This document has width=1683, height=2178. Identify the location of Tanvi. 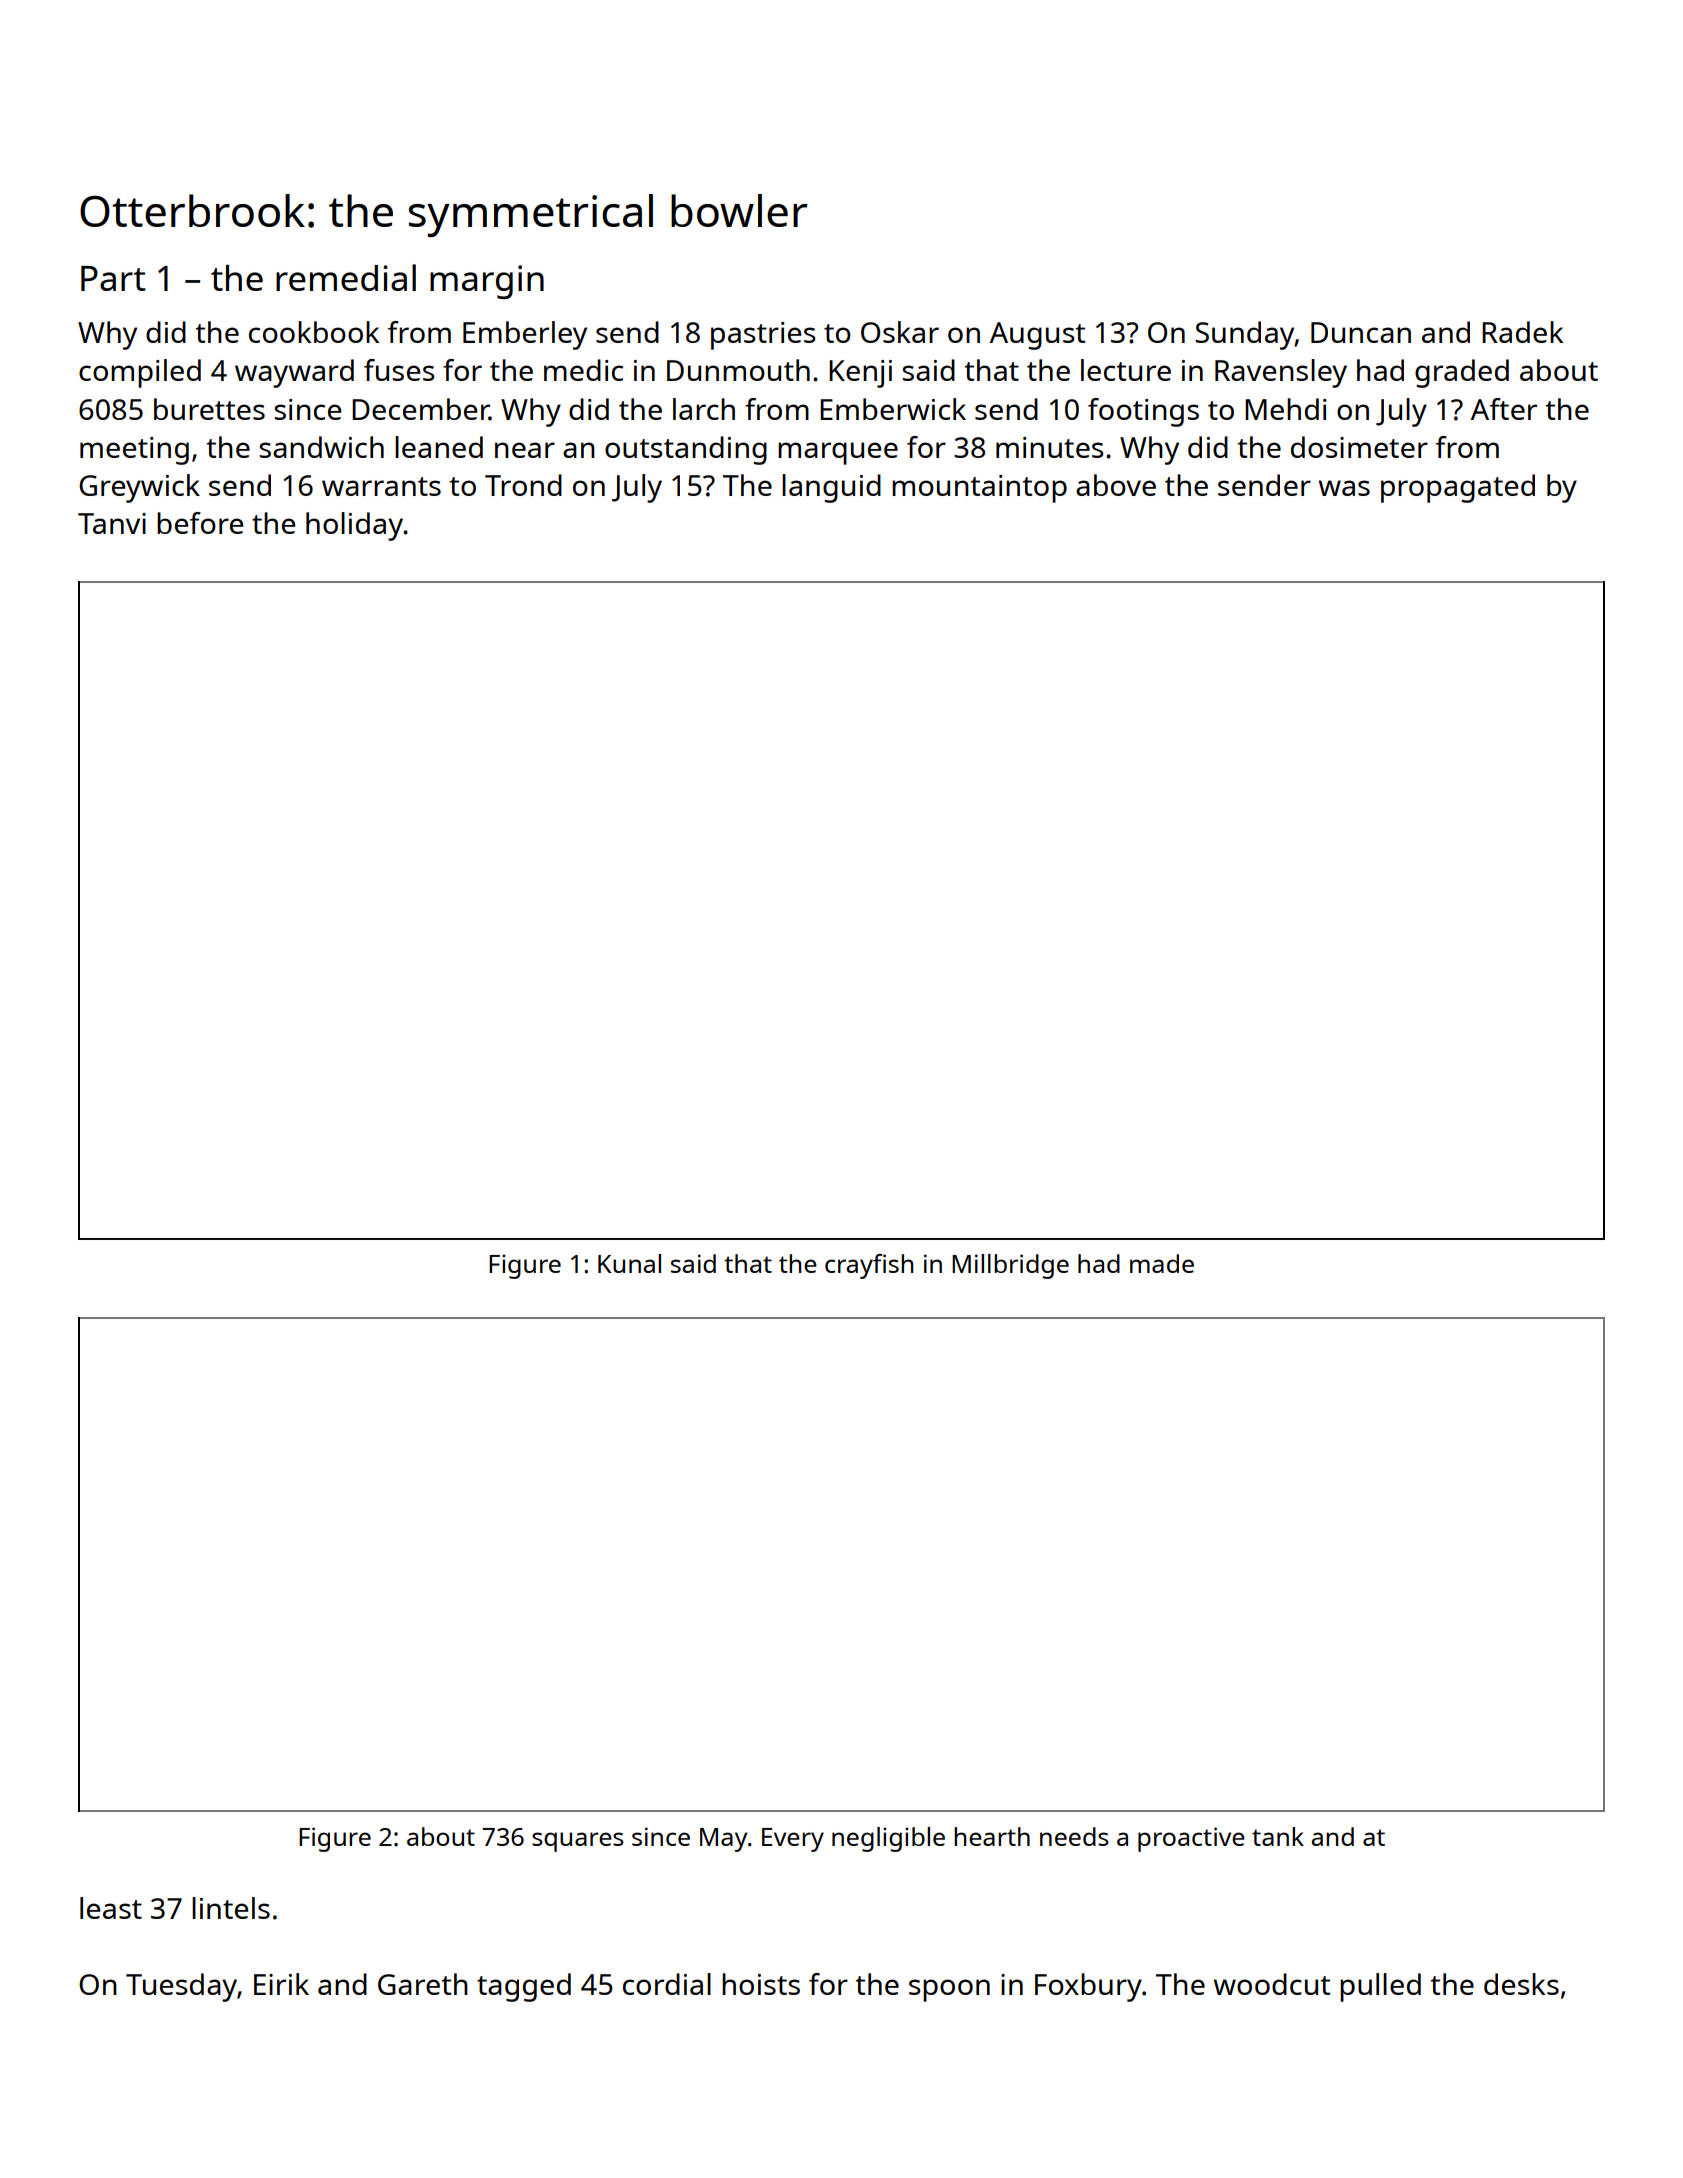
(112, 523).
